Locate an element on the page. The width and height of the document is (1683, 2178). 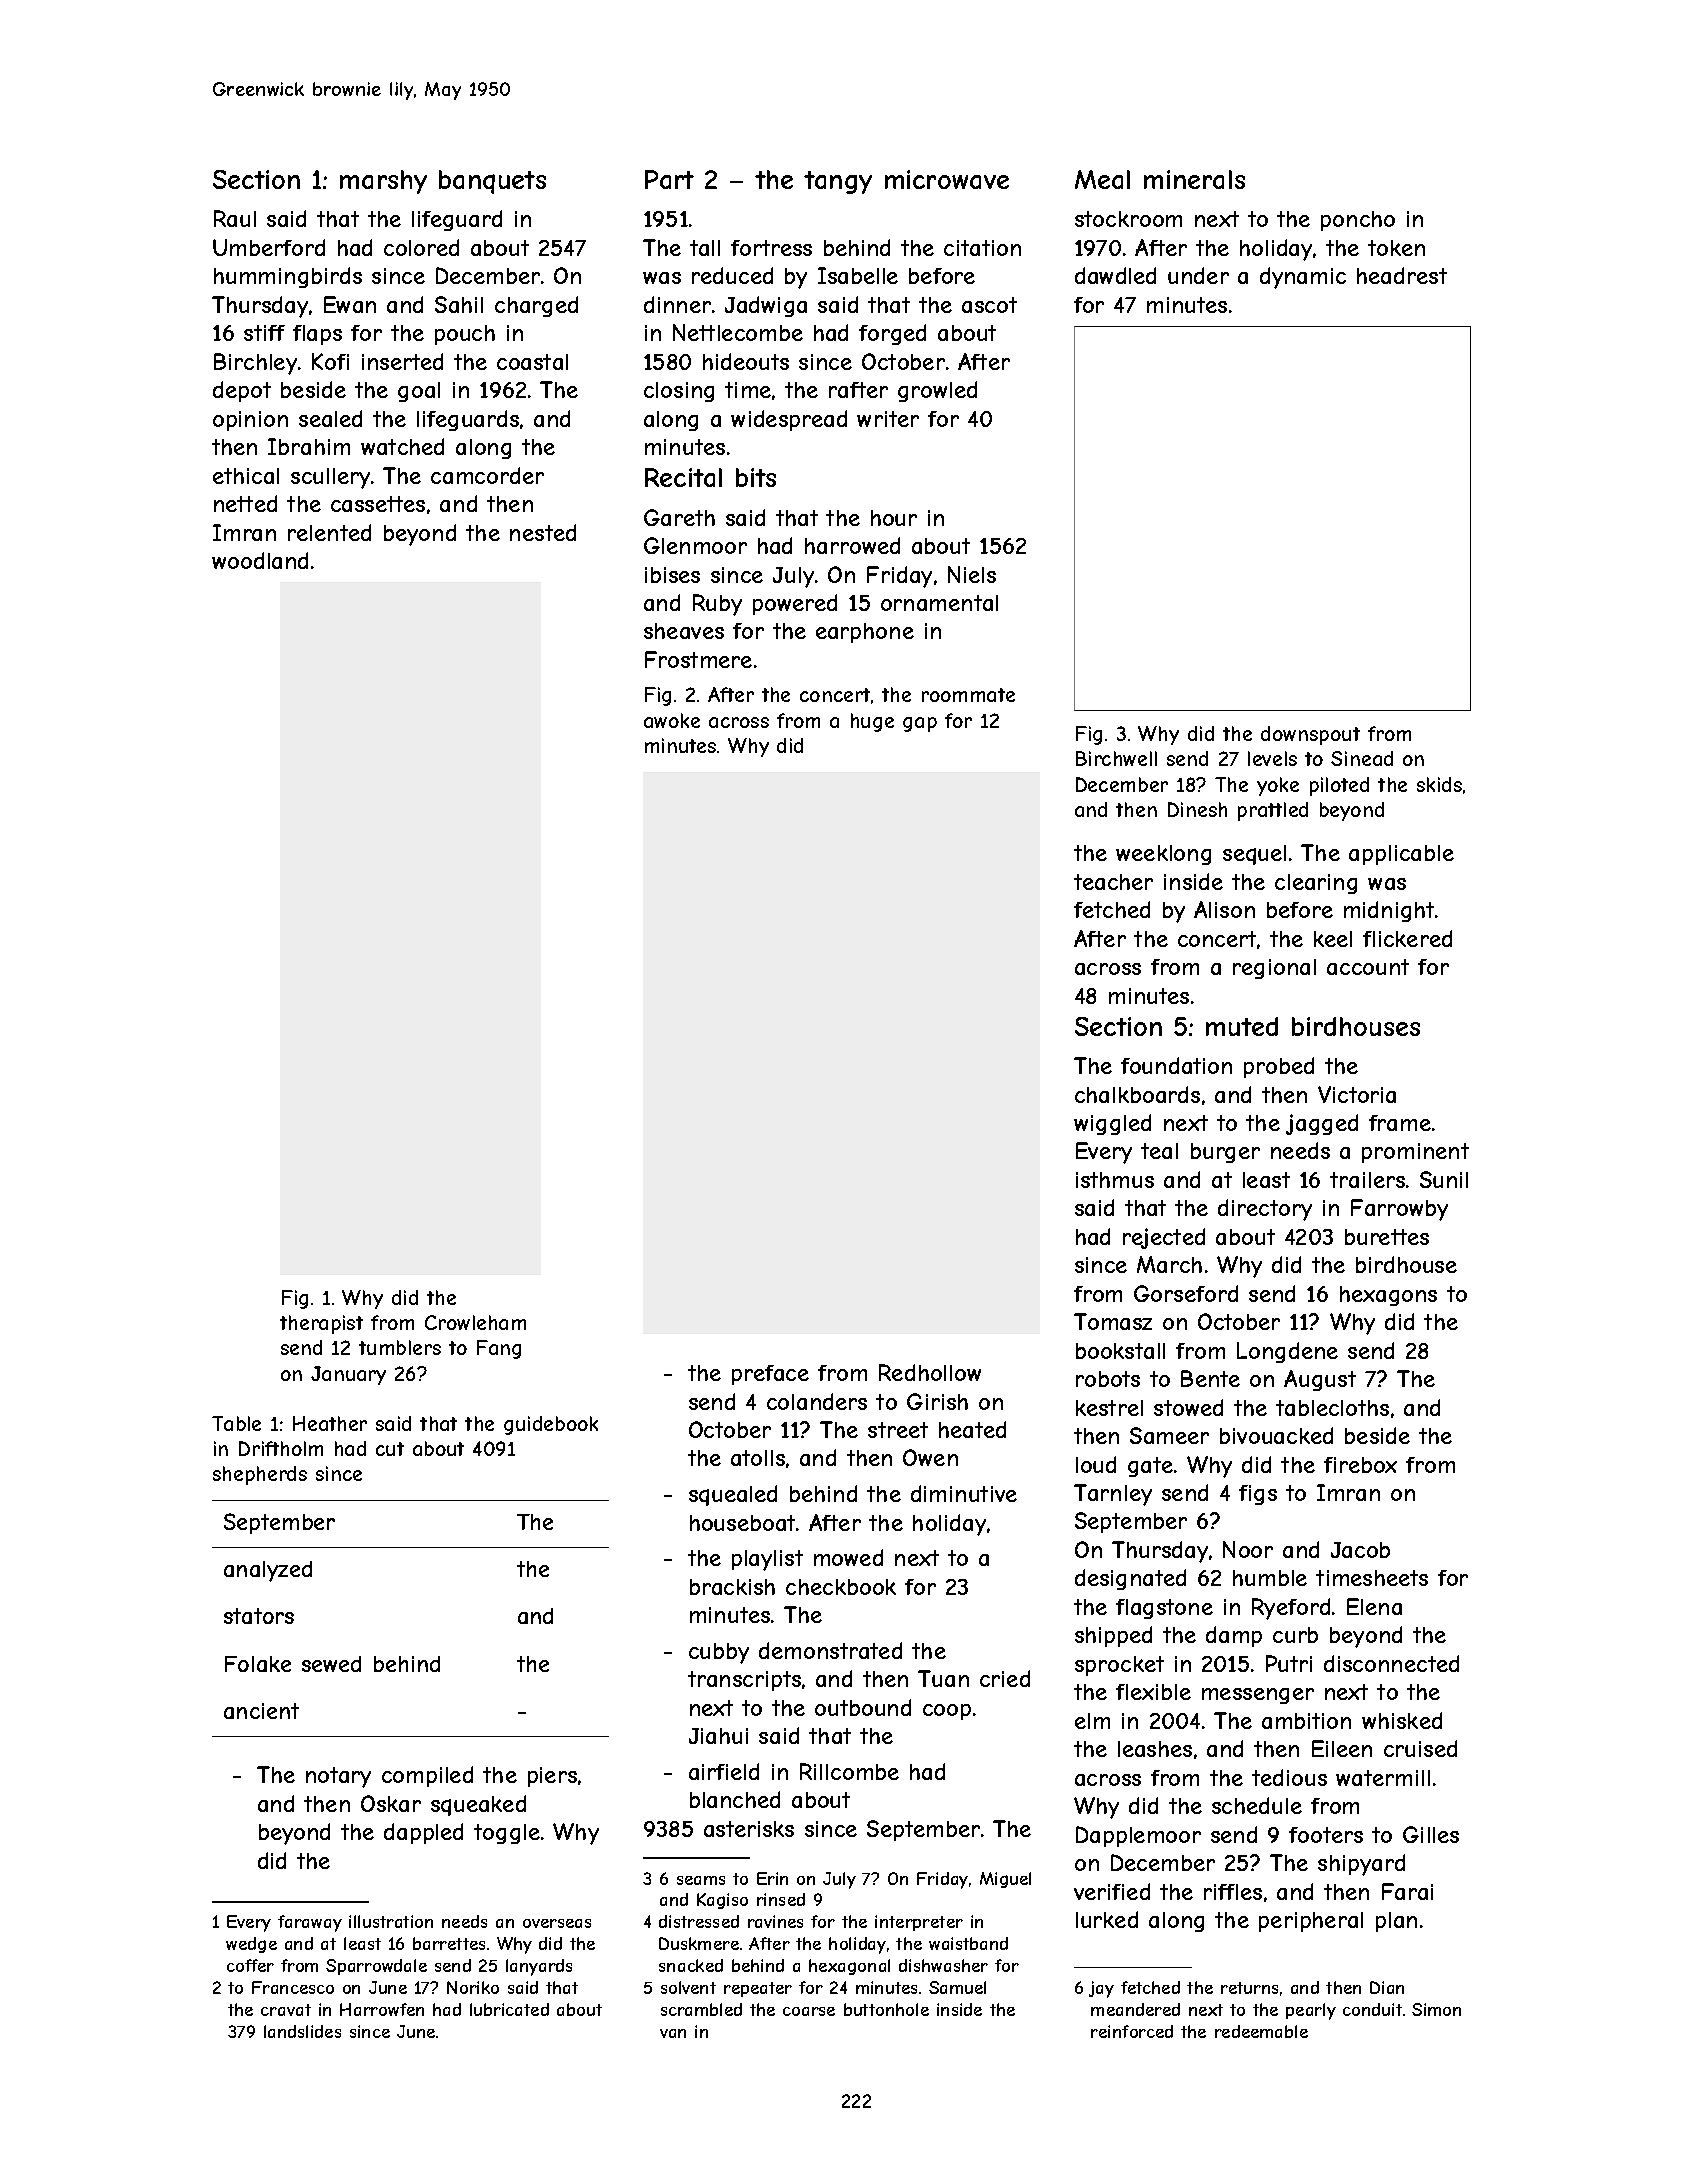
colanders is located at coordinates (817, 1401).
